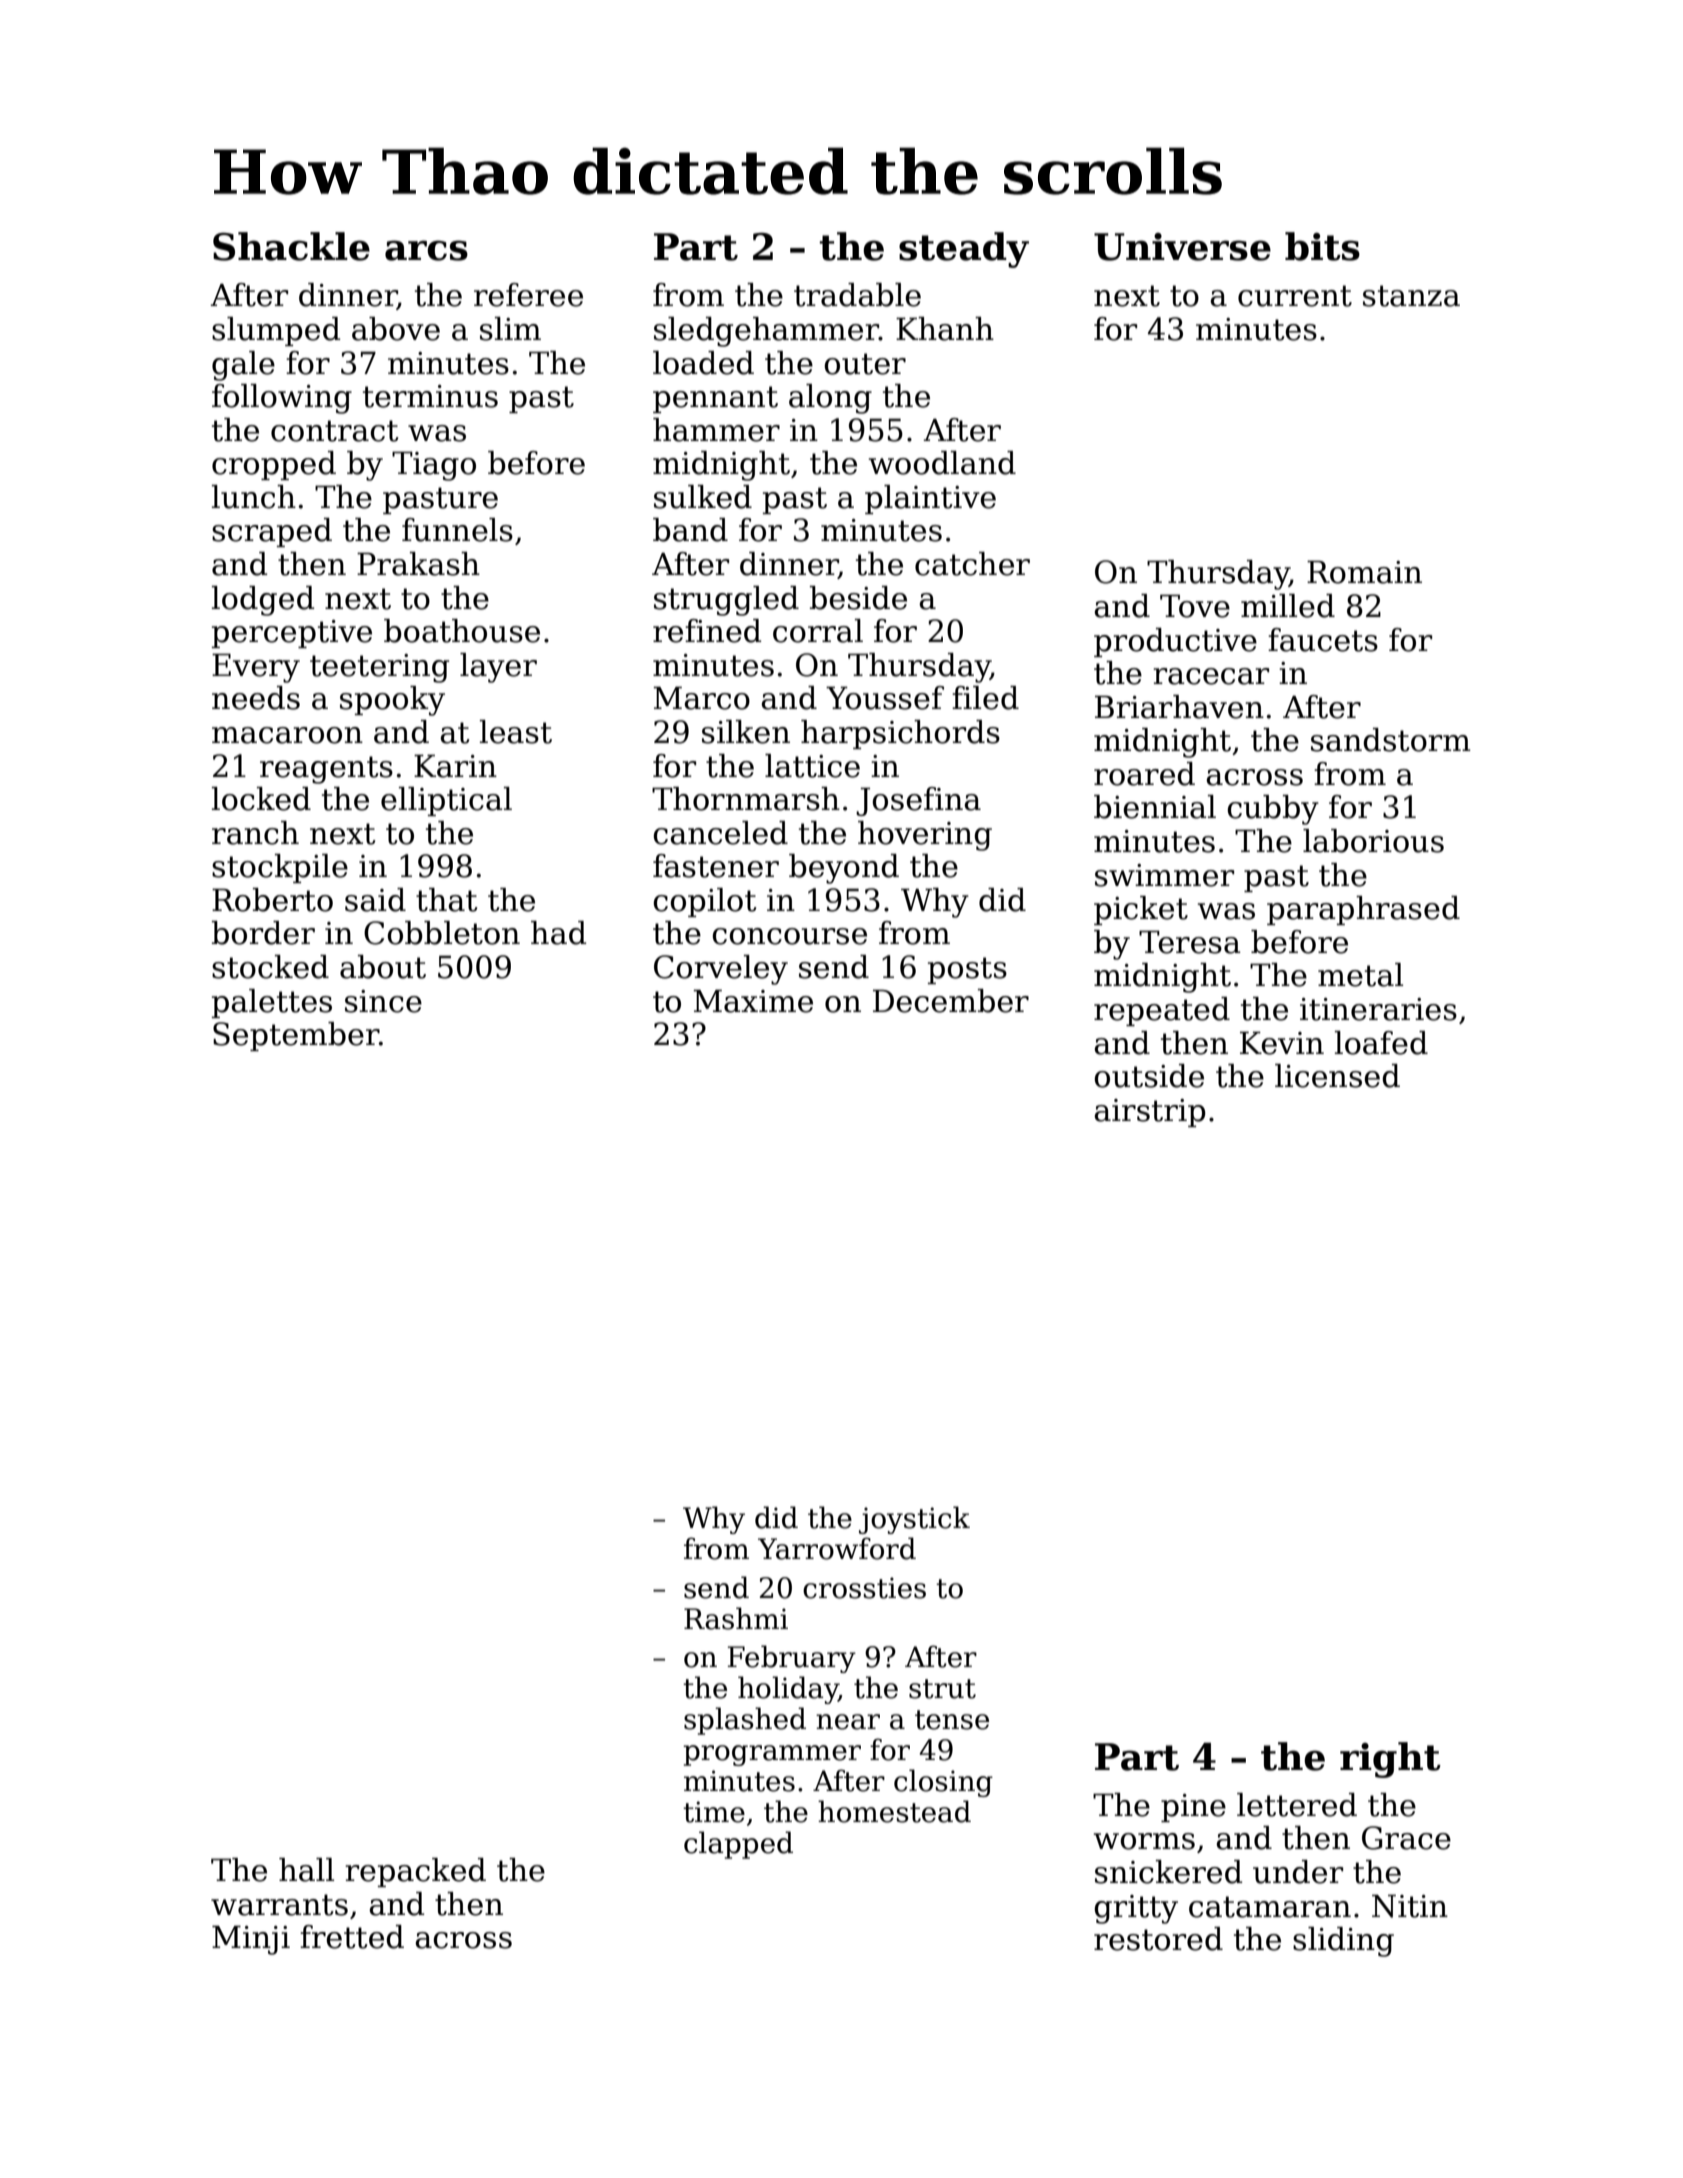  What do you see at coordinates (830, 399) in the screenshot?
I see `along` at bounding box center [830, 399].
